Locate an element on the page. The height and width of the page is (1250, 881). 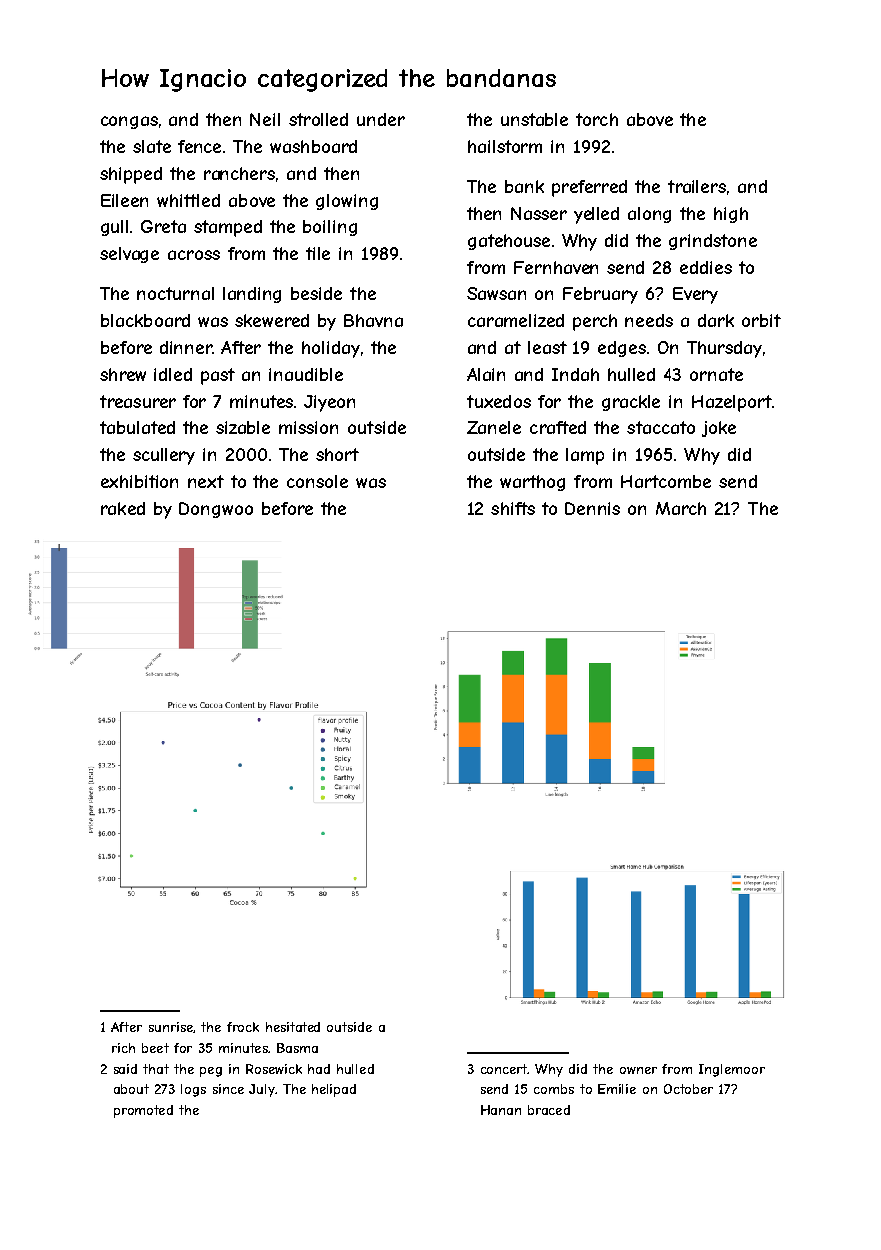
joke is located at coordinates (719, 429).
